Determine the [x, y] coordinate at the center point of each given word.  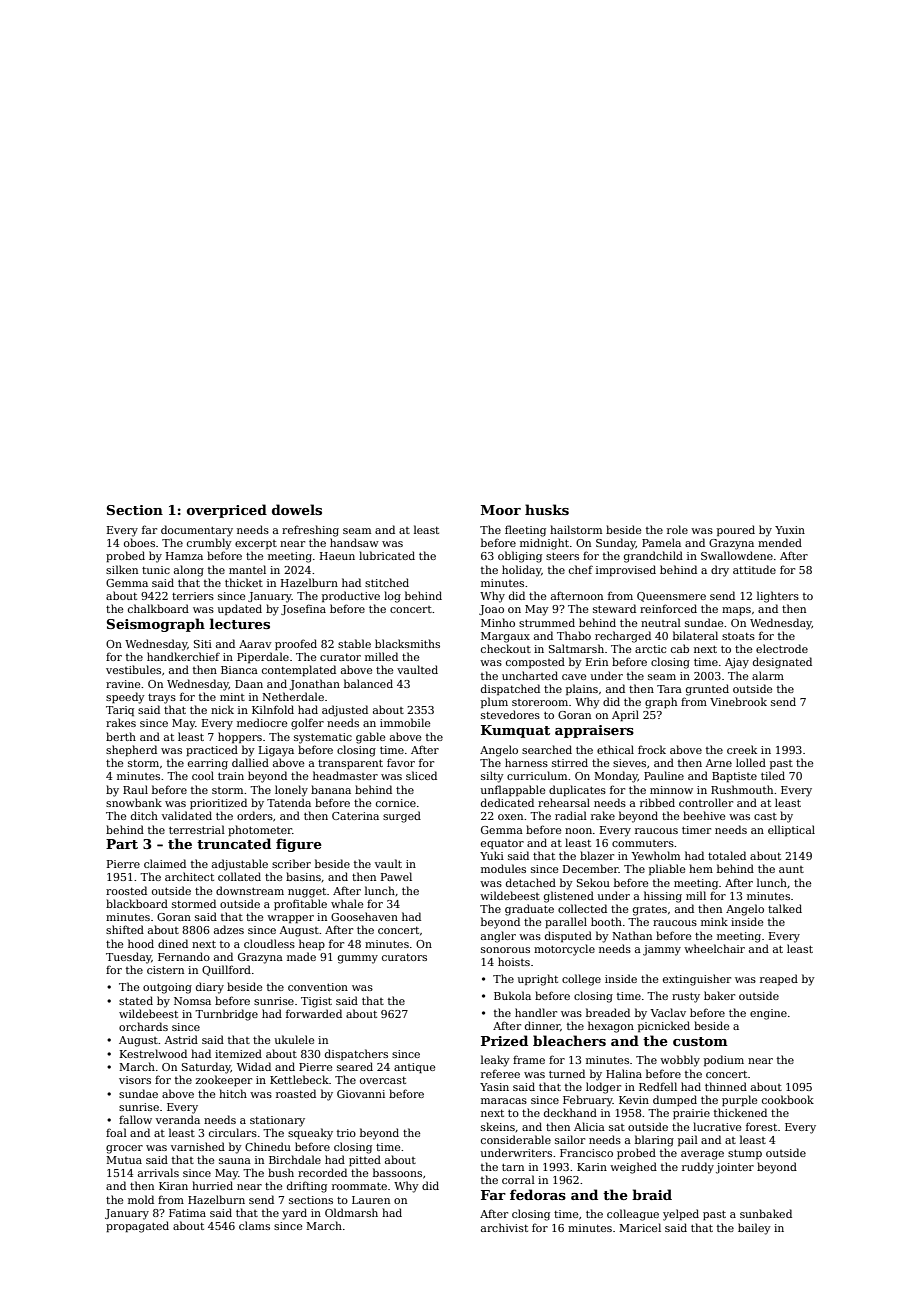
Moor [501, 510]
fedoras [538, 1194]
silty [492, 777]
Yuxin [790, 530]
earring [208, 764]
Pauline [664, 775]
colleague [633, 1215]
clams [254, 1225]
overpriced [227, 511]
